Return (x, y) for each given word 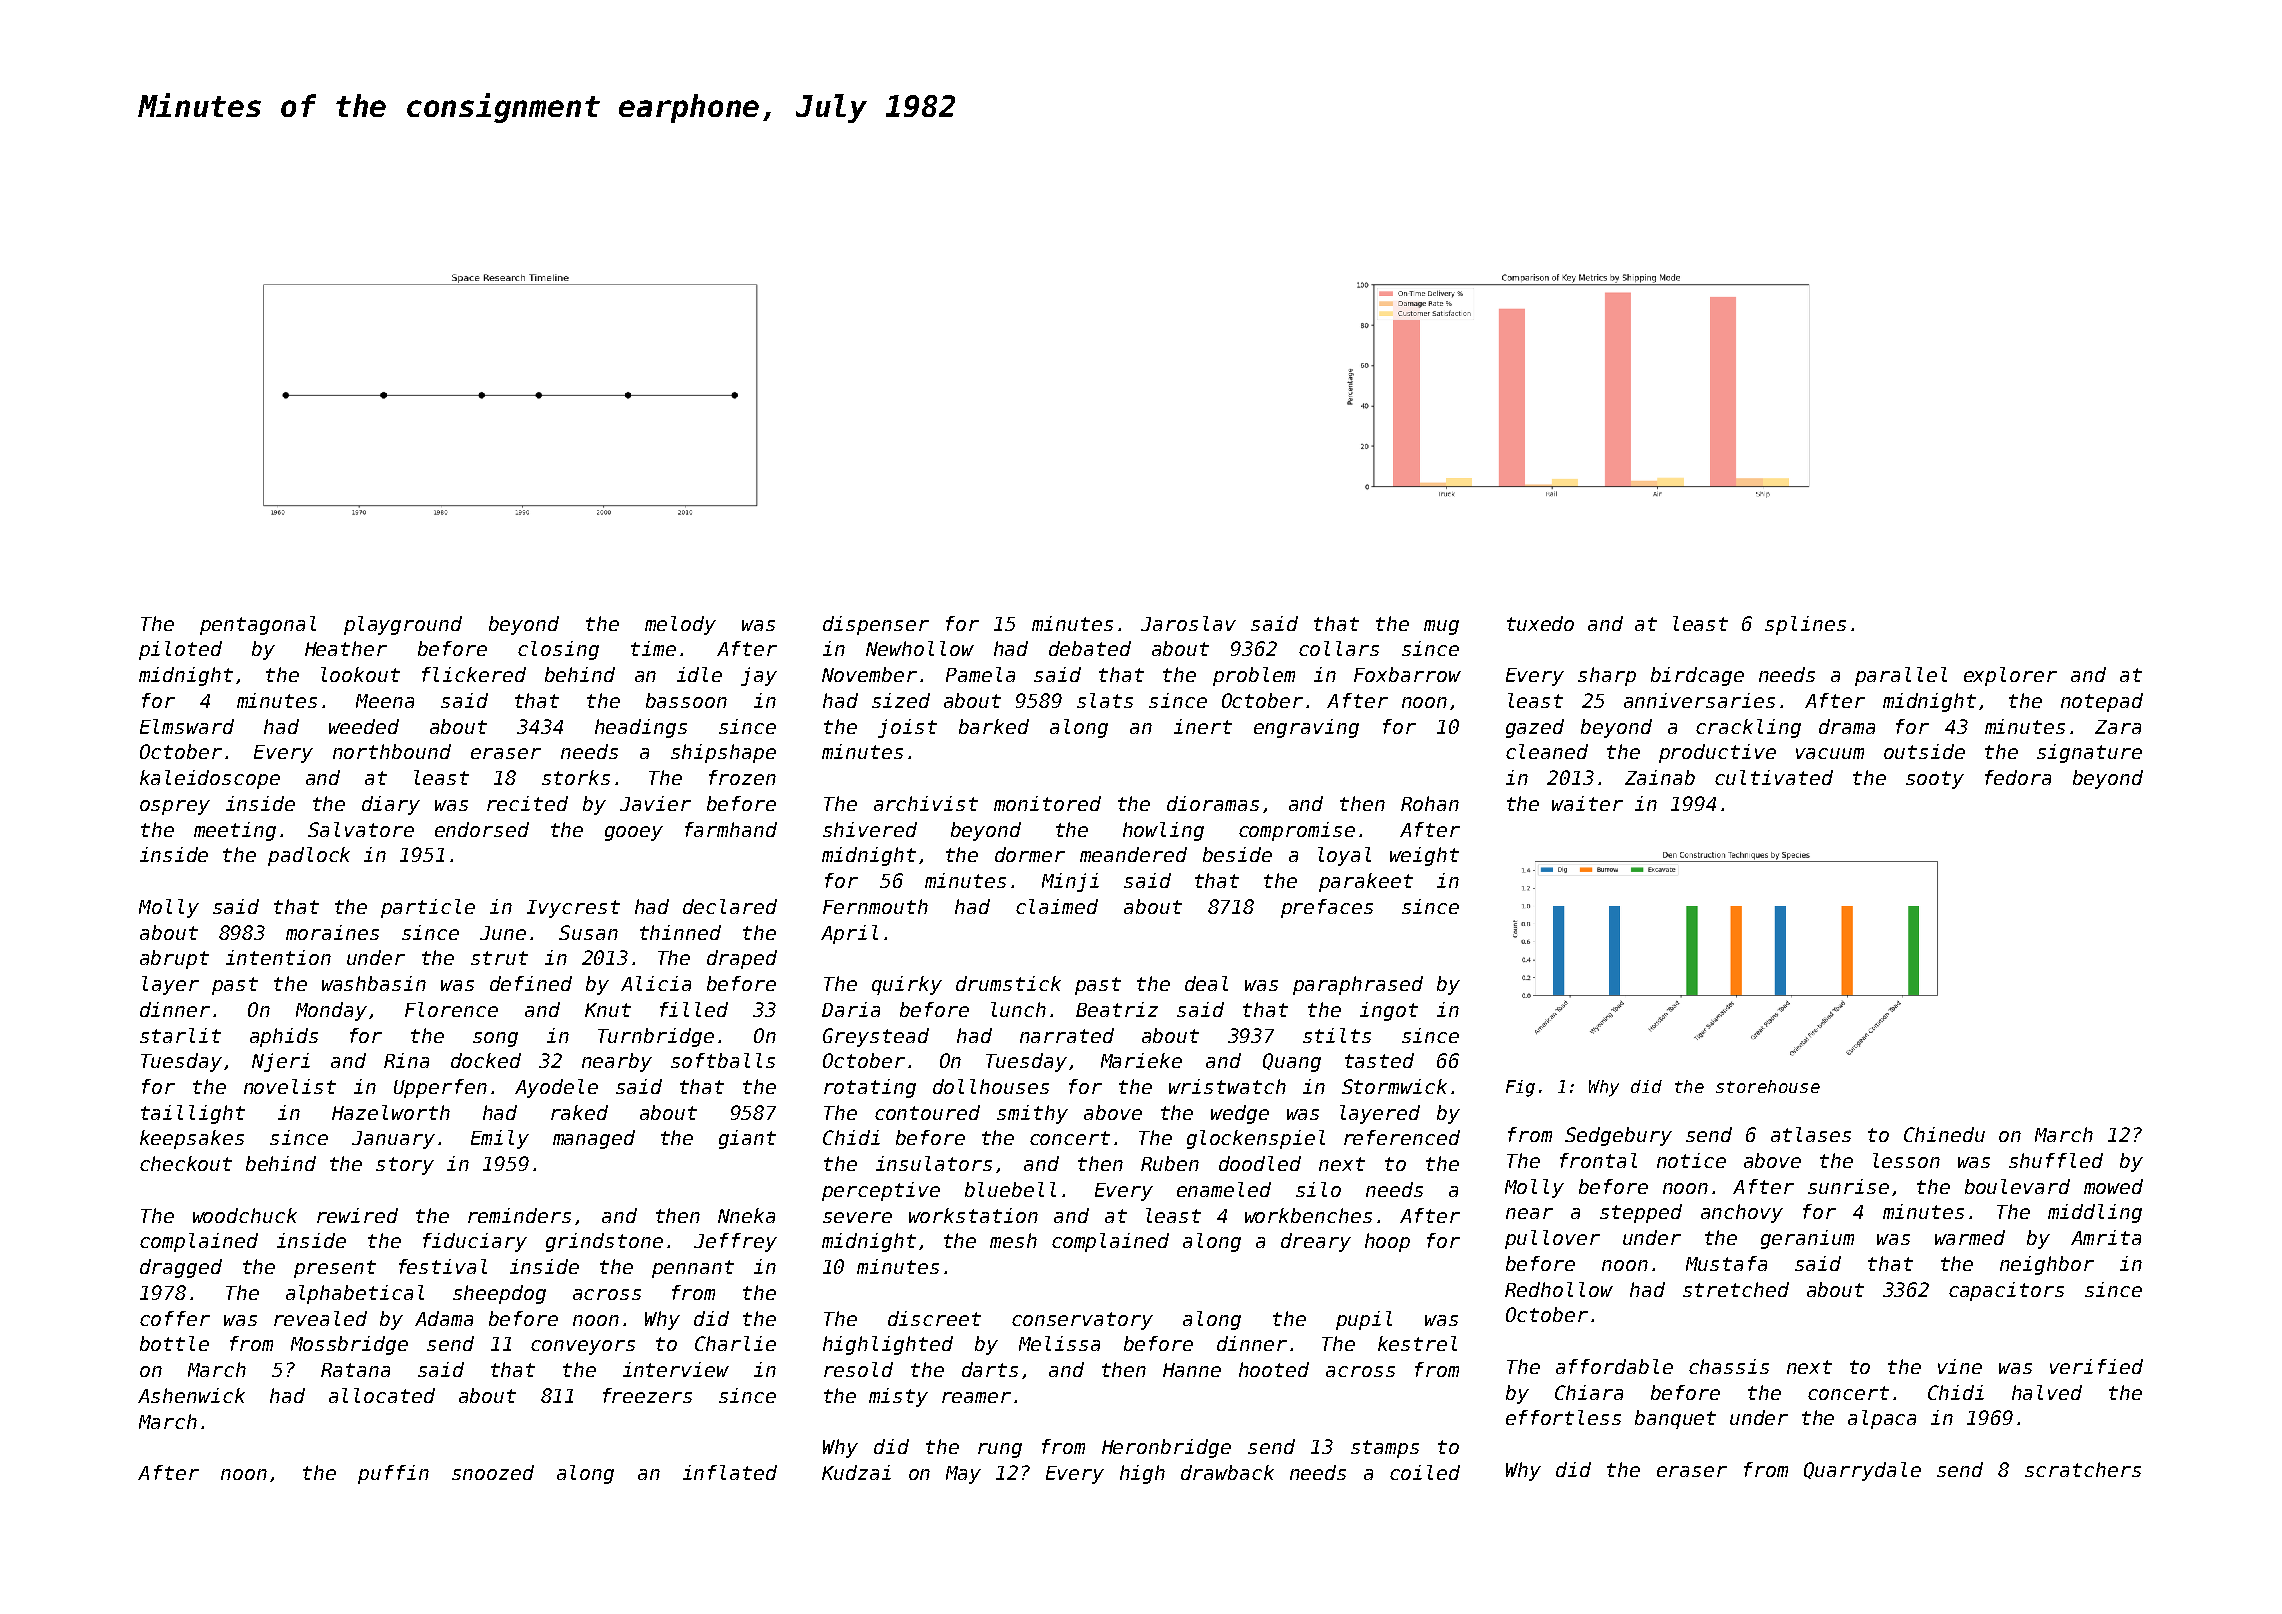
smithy (1032, 1114)
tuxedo (1540, 623)
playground (403, 625)
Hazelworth (391, 1112)
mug (1441, 627)
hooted (1274, 1369)
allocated (382, 1395)
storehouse (1768, 1086)
